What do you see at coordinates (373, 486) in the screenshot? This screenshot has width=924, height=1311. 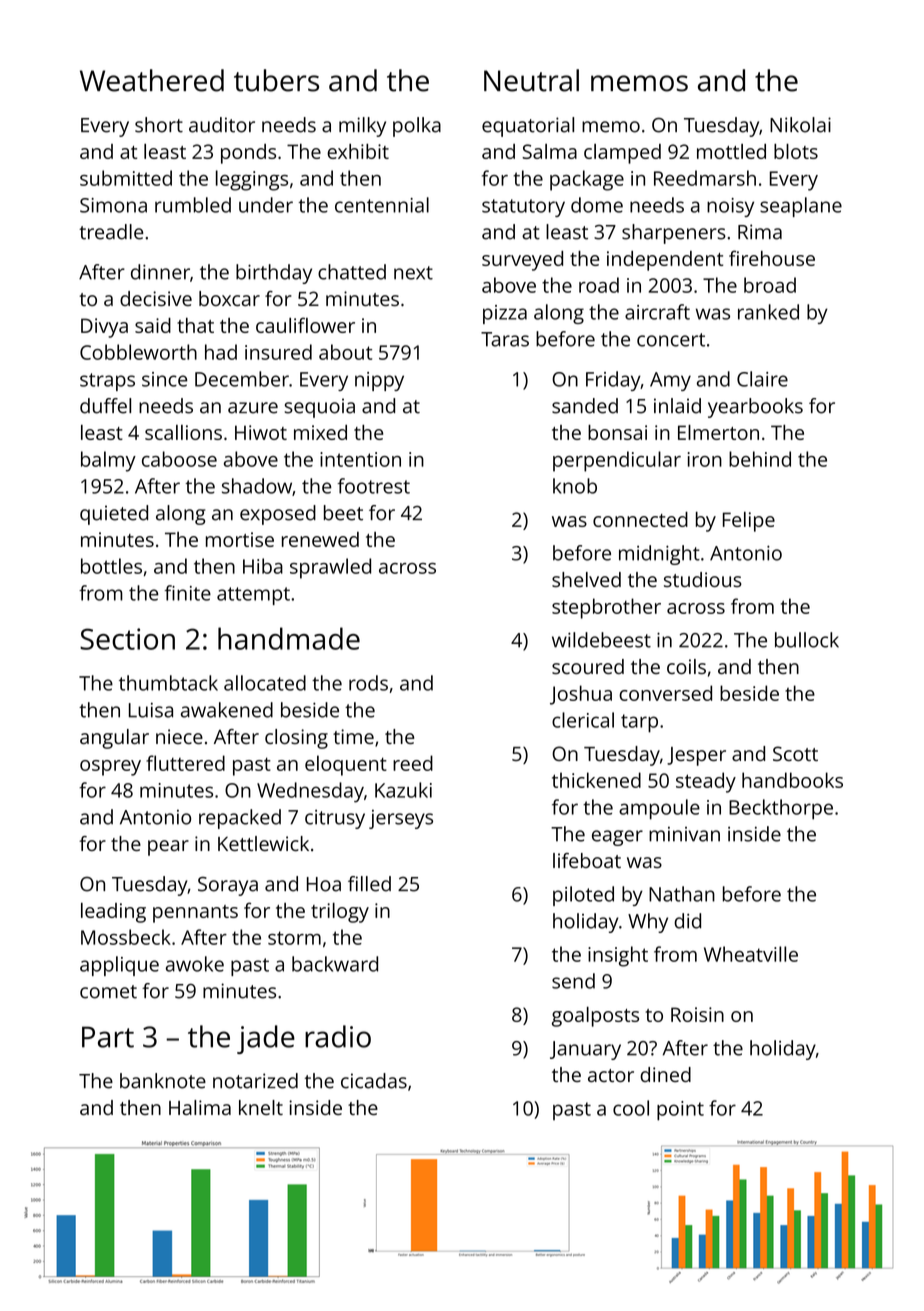 I see `footrest` at bounding box center [373, 486].
